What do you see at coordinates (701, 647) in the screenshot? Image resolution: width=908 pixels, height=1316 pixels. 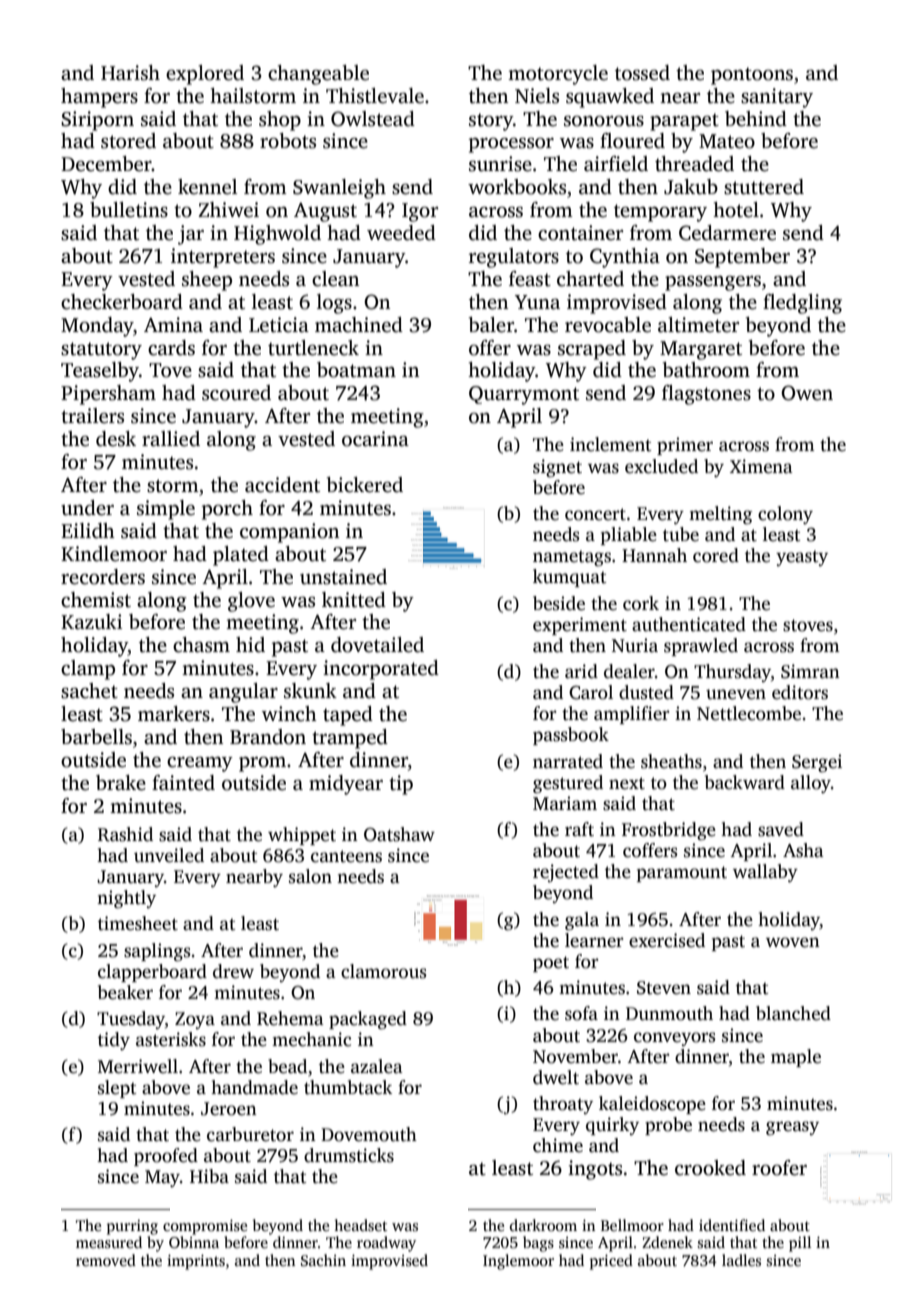 I see `sprawled` at bounding box center [701, 647].
